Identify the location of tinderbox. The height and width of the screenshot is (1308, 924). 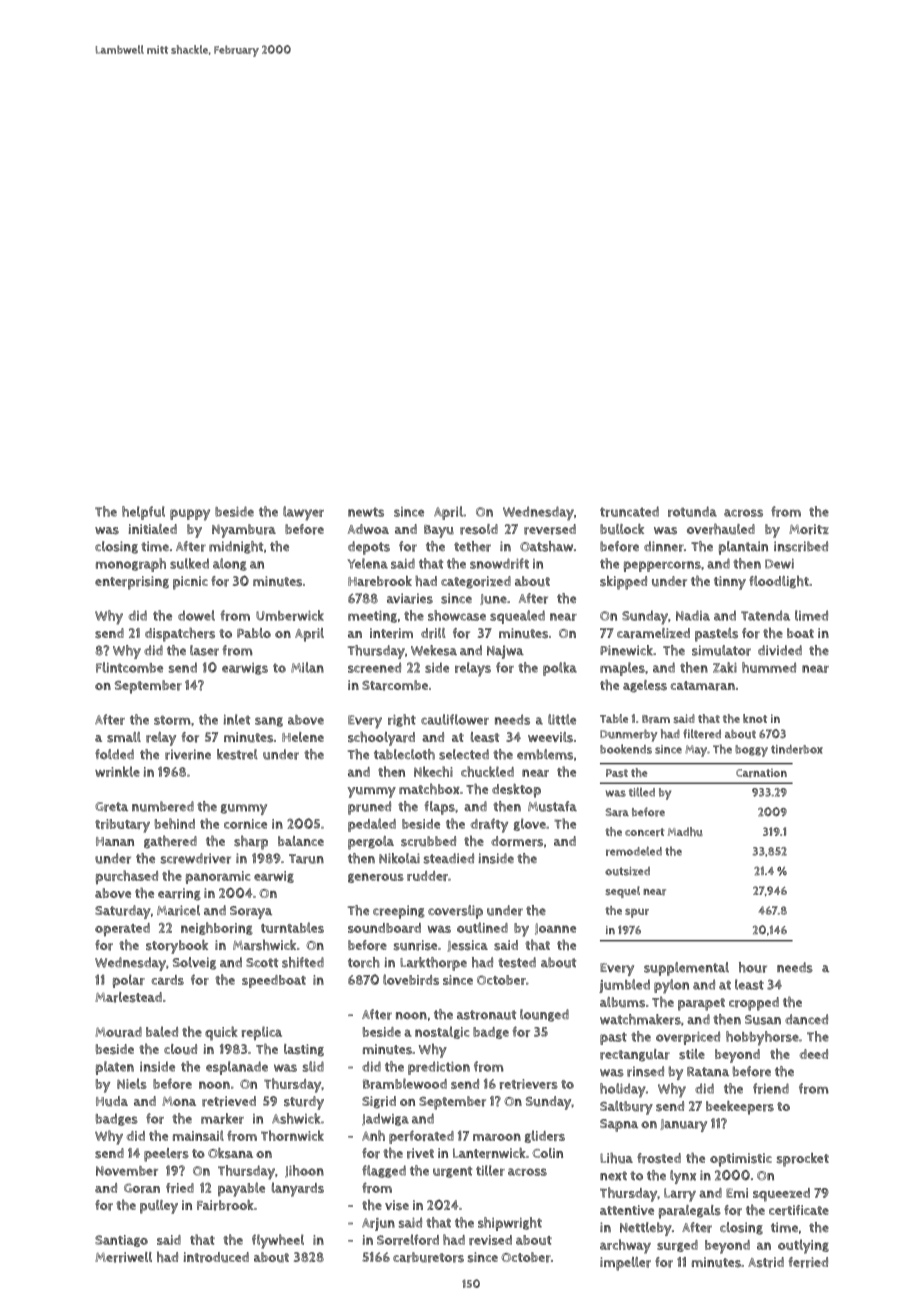
(797, 749).
